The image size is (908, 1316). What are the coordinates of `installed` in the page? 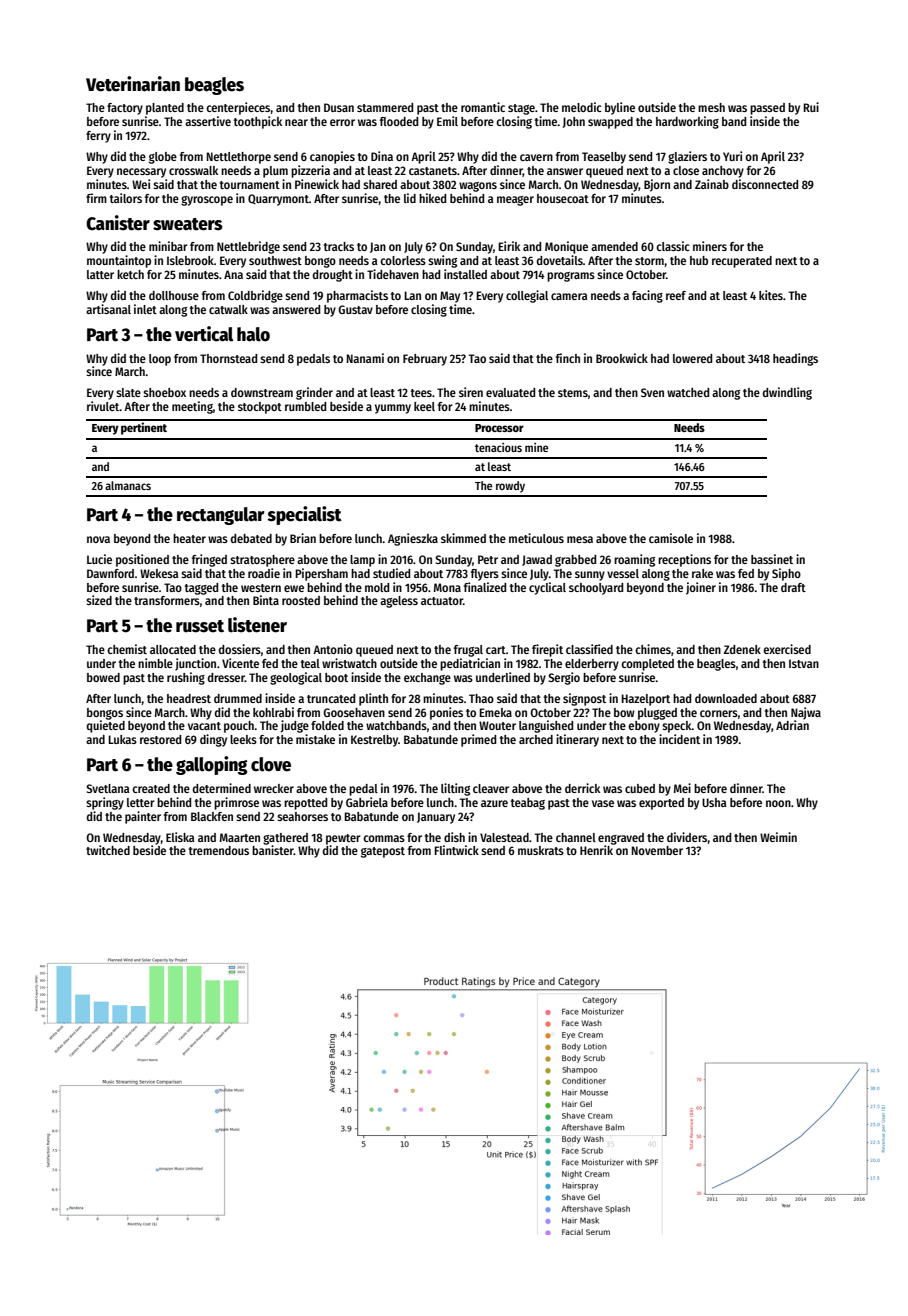 It's located at (465, 274).
